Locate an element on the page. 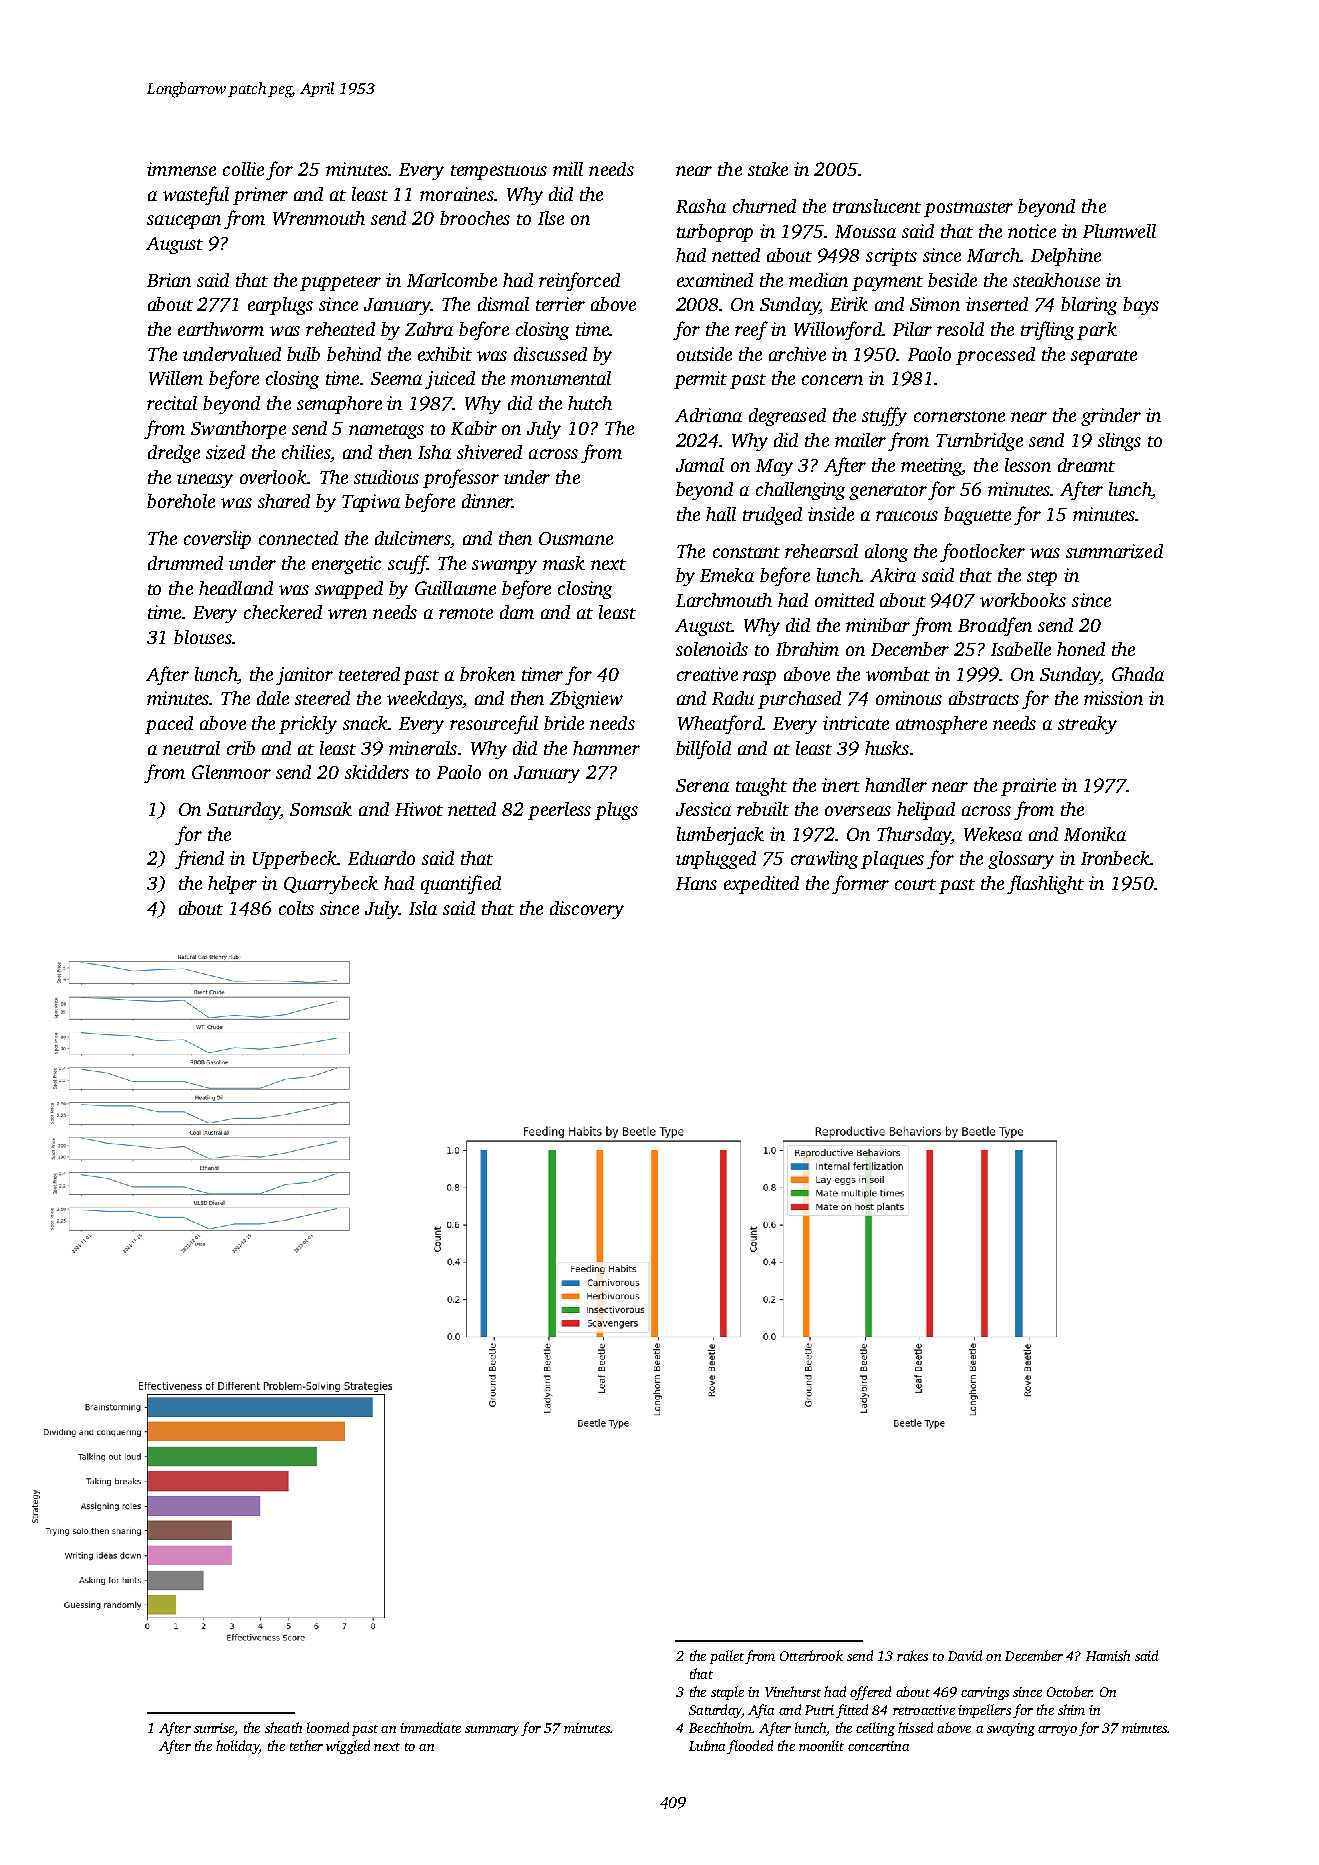  colts is located at coordinates (296, 908).
